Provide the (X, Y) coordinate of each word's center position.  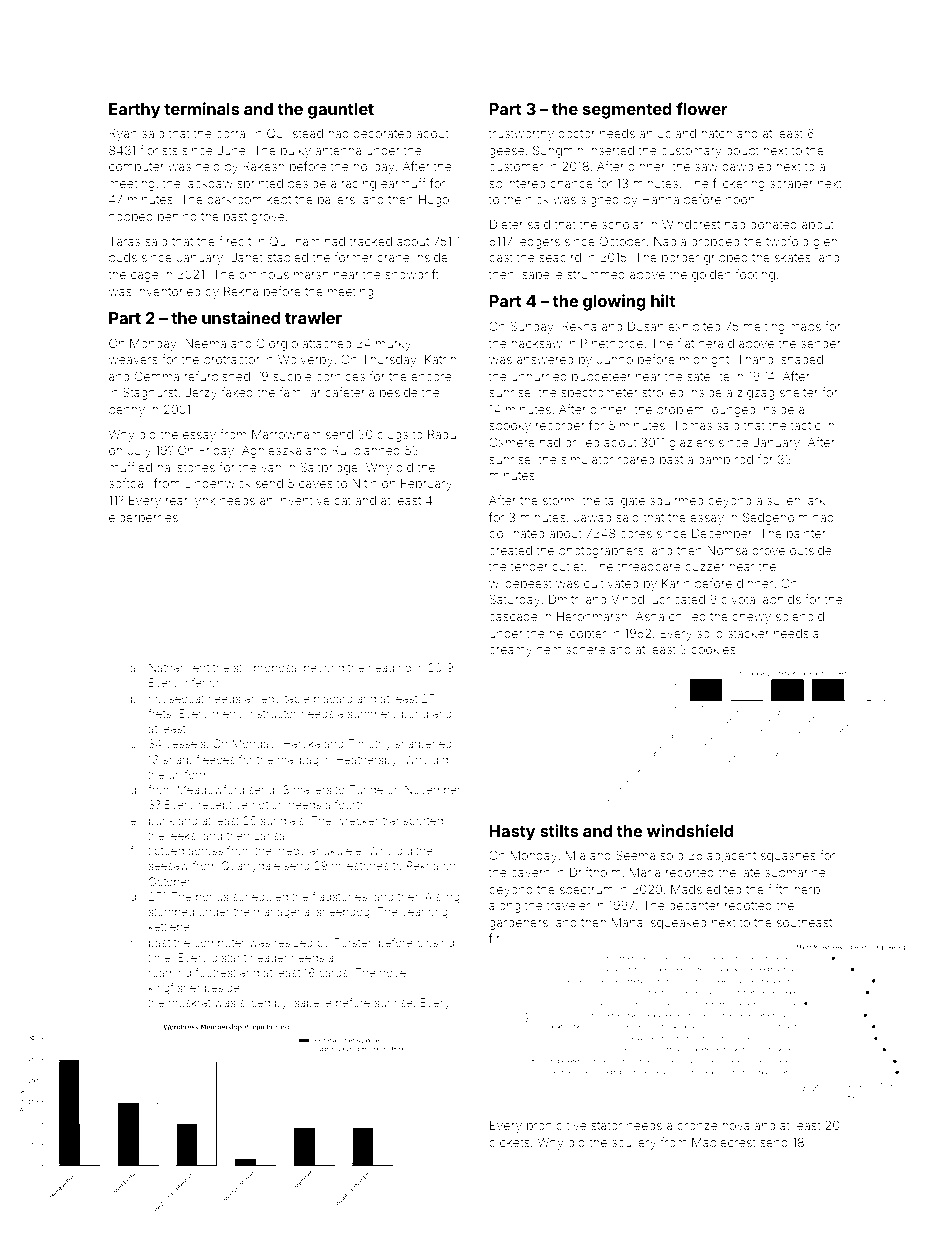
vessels (186, 743)
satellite (708, 376)
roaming (170, 974)
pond (415, 714)
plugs (392, 436)
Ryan (123, 134)
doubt (742, 150)
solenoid (800, 616)
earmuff (403, 183)
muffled (130, 467)
